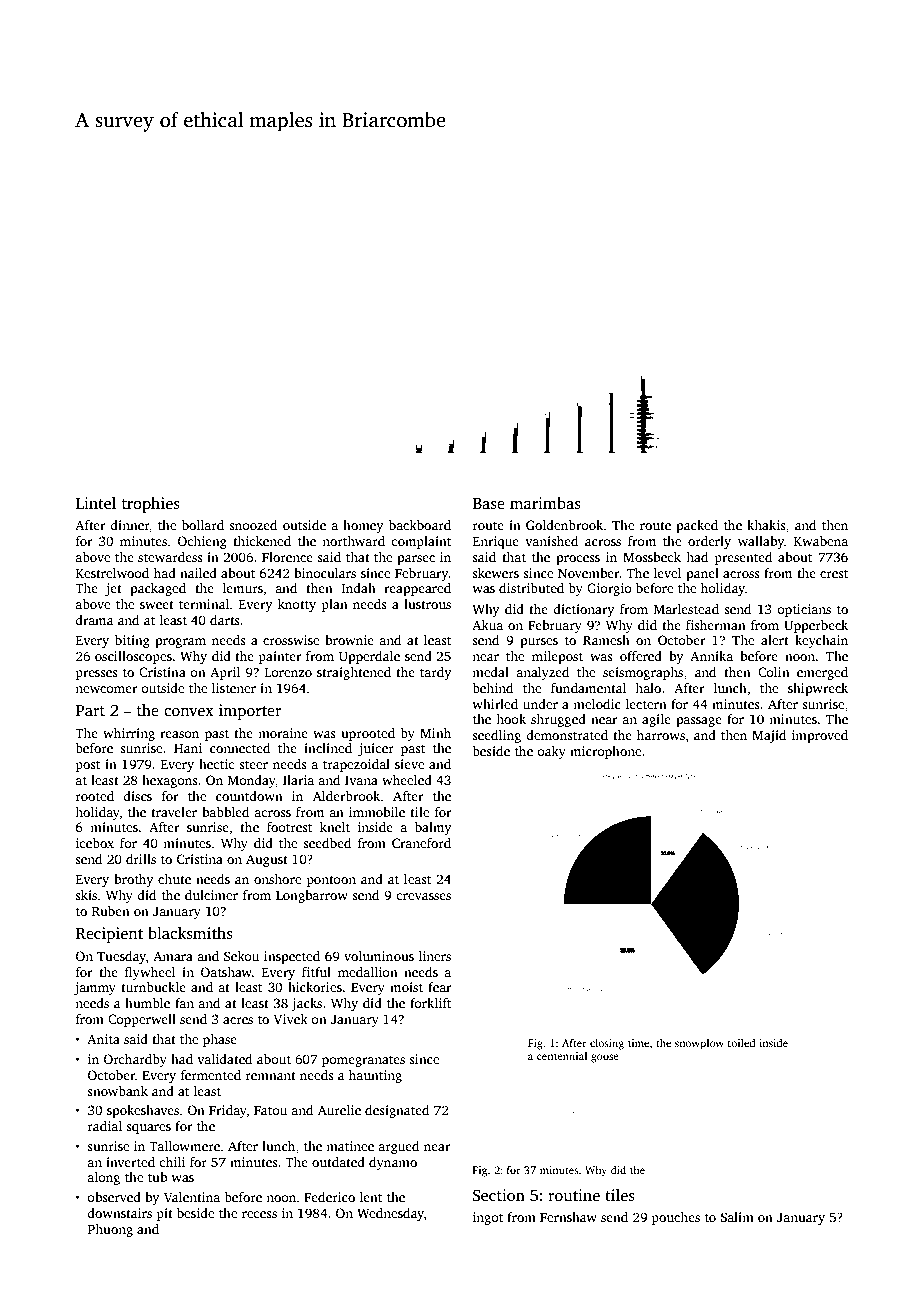 This document has height=1308, width=924. I want to click on validated, so click(224, 1059).
